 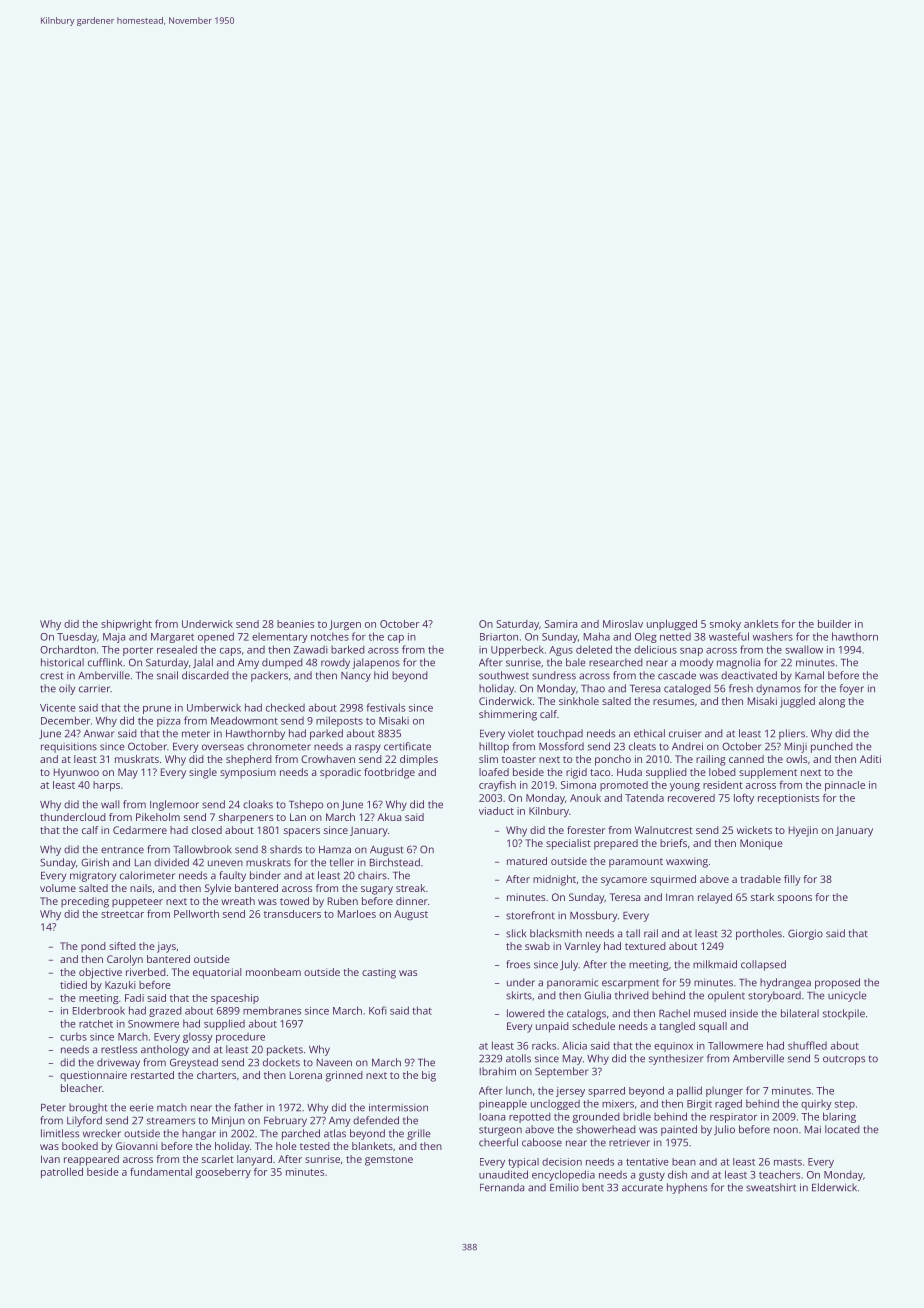 I want to click on opened, so click(x=216, y=637).
